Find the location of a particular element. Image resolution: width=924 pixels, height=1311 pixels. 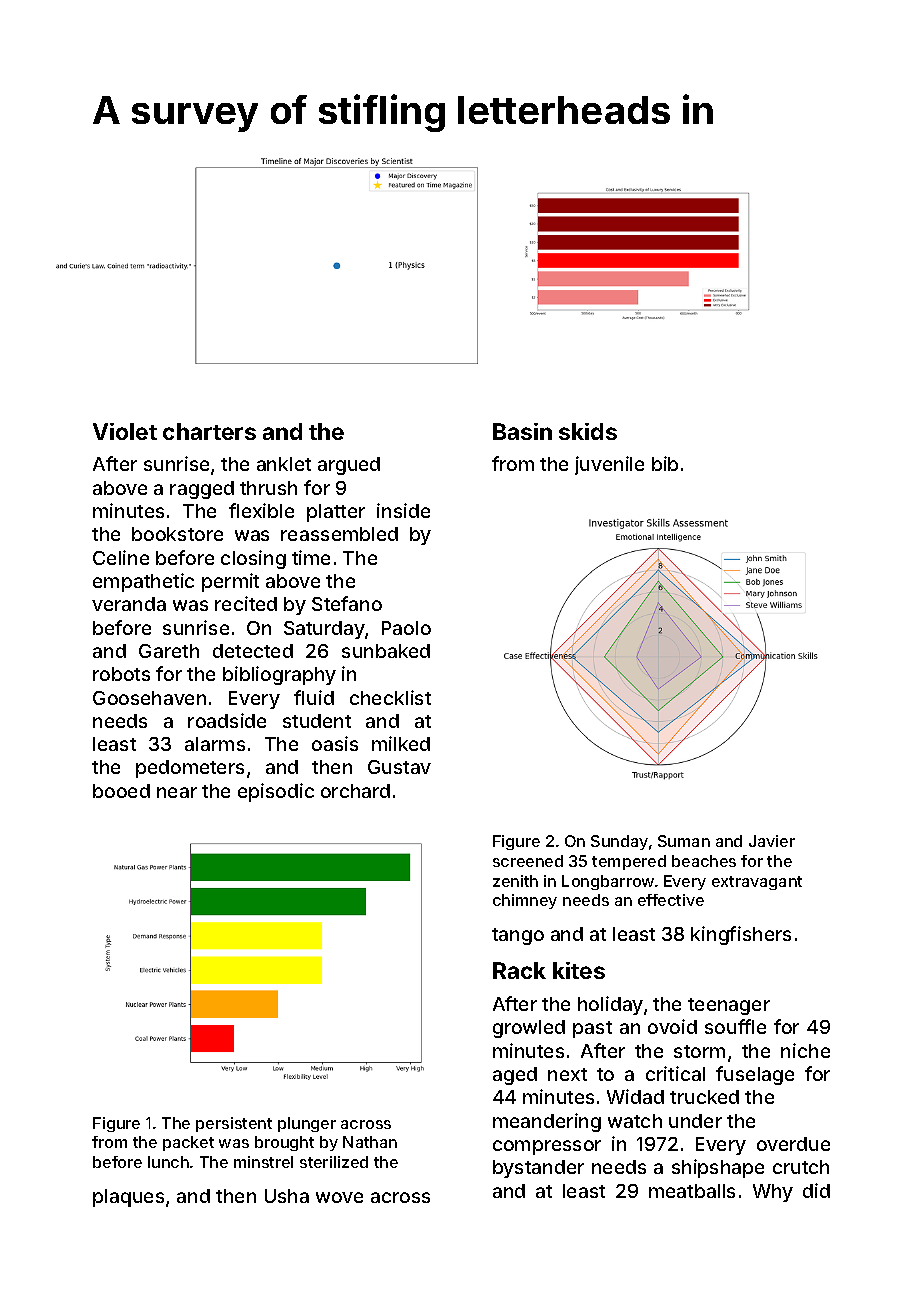

wove is located at coordinates (339, 1197).
